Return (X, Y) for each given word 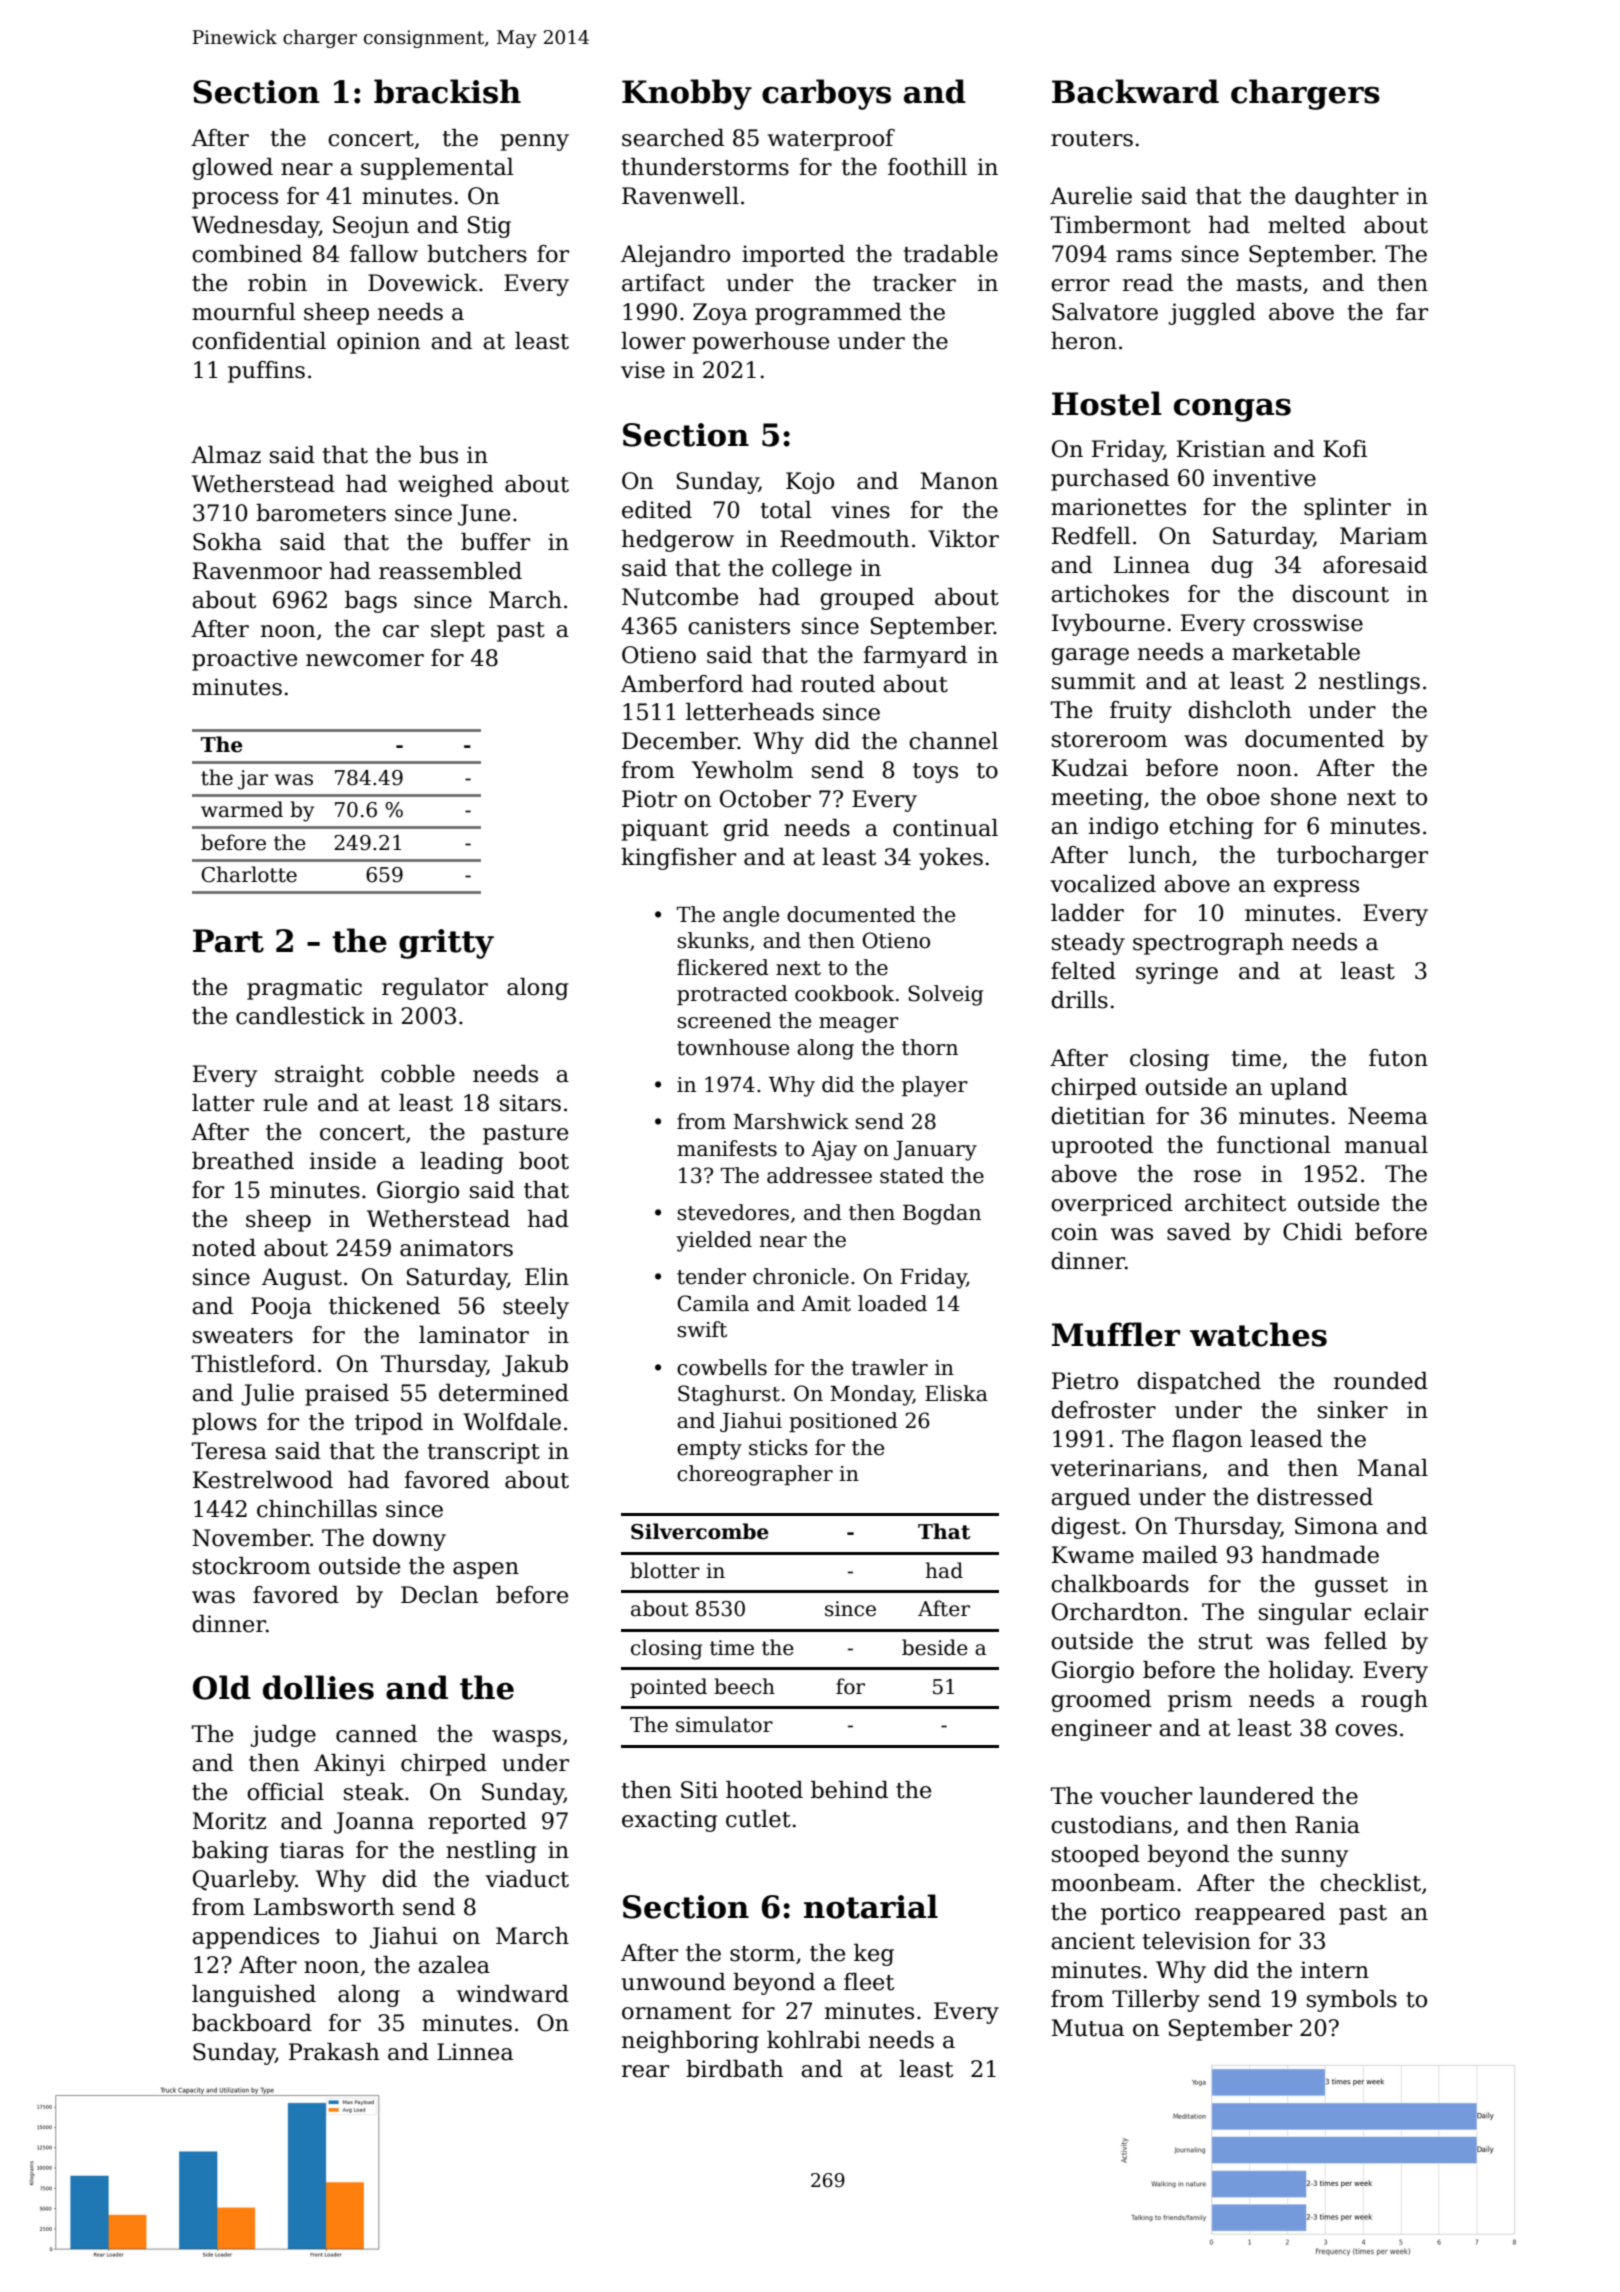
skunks (713, 940)
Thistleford (254, 1364)
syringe (1177, 973)
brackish (447, 91)
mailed (1180, 1555)
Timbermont (1121, 225)
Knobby (687, 94)
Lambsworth (324, 1907)
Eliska (956, 1393)
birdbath (735, 2069)
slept (458, 631)
